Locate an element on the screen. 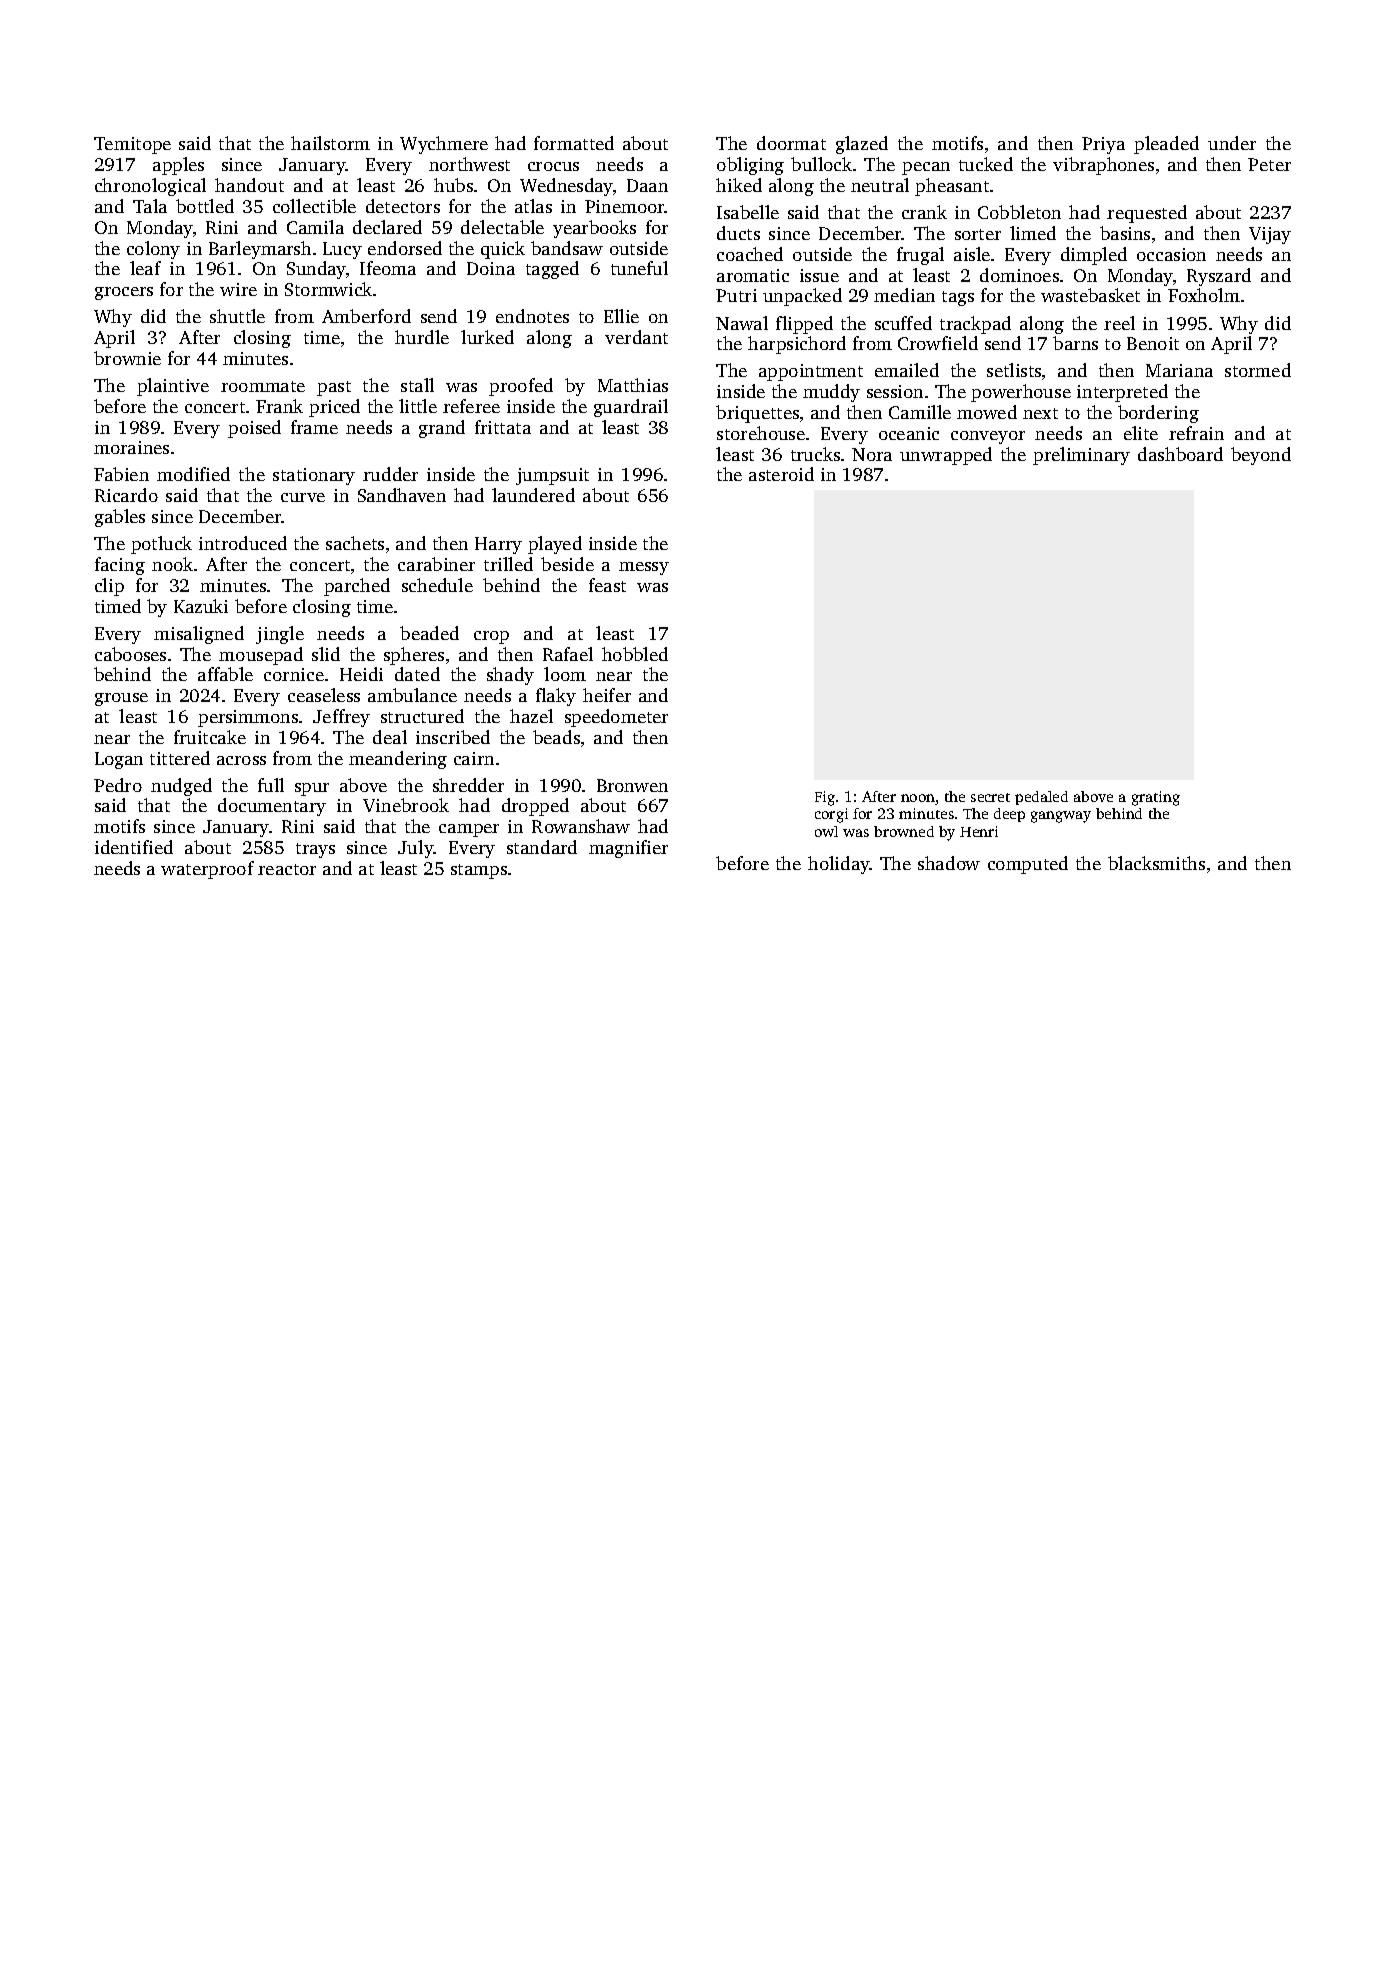 Image resolution: width=1386 pixels, height=1969 pixels. stormed is located at coordinates (1258, 370).
